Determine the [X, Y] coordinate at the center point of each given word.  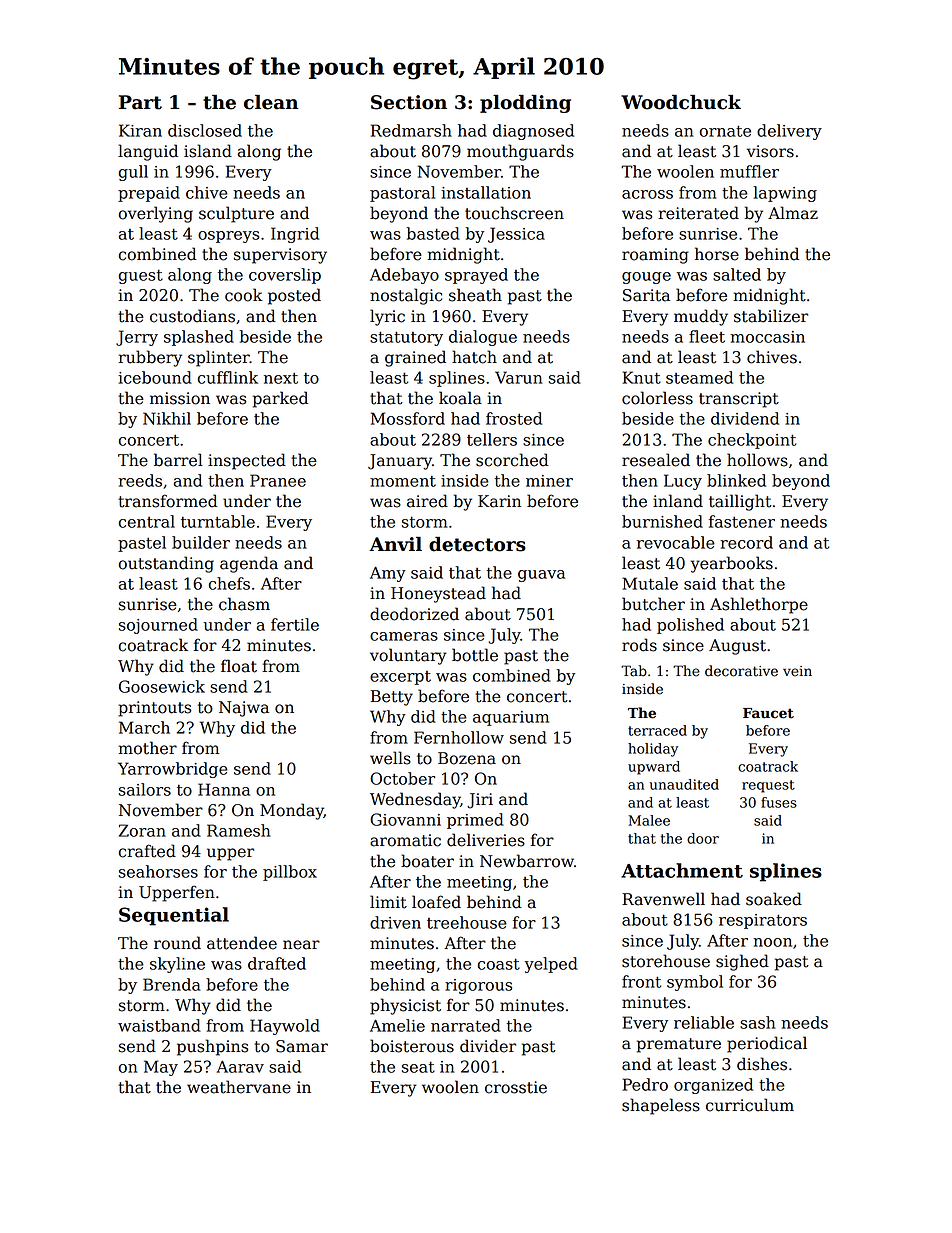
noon [772, 942]
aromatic [405, 840]
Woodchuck [681, 102]
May [161, 1068]
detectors [477, 544]
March [144, 727]
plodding [525, 104]
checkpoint [752, 441]
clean [271, 102]
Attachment [682, 870]
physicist [405, 1006]
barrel [178, 460]
